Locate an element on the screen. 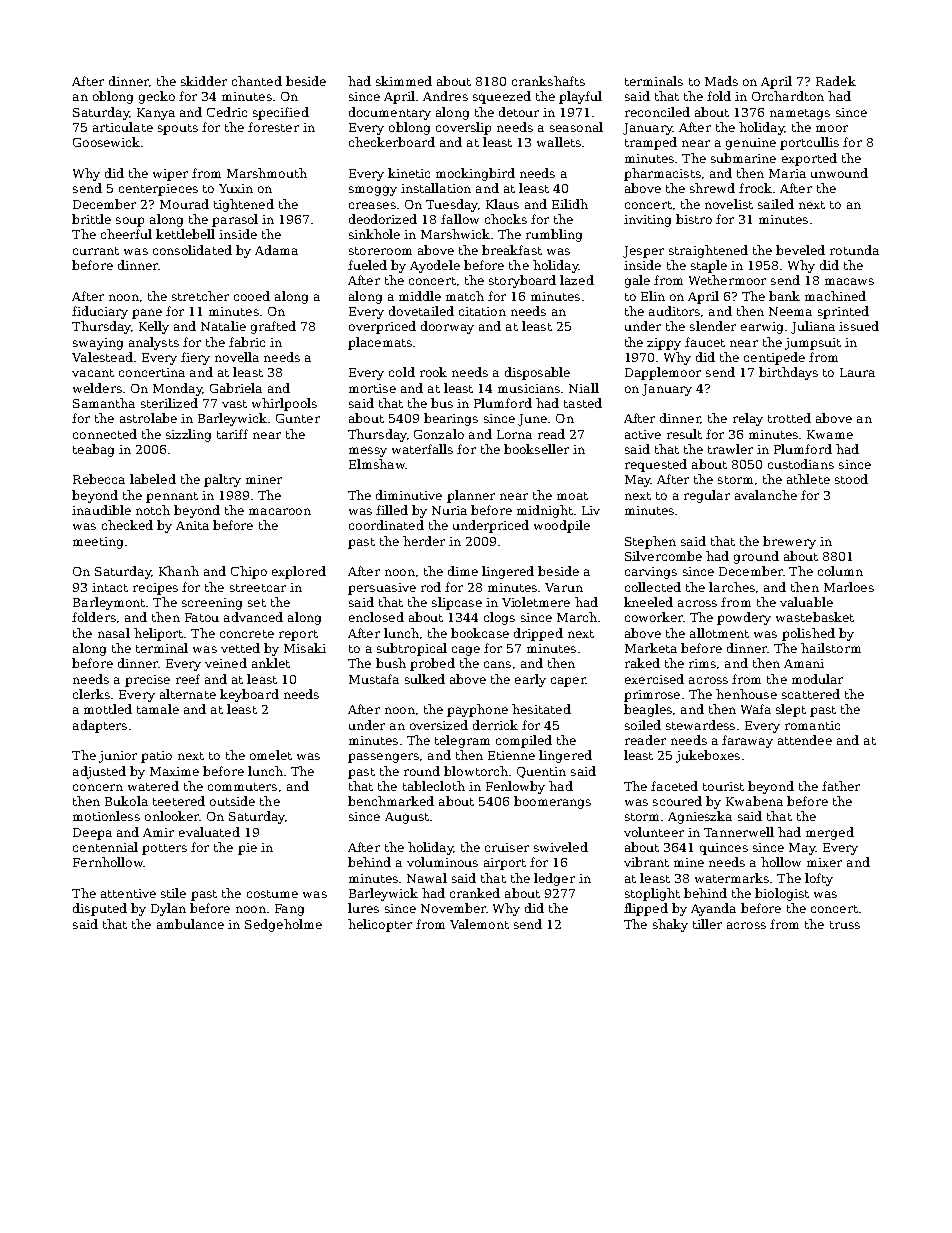 The image size is (952, 1233). intact is located at coordinates (110, 587).
